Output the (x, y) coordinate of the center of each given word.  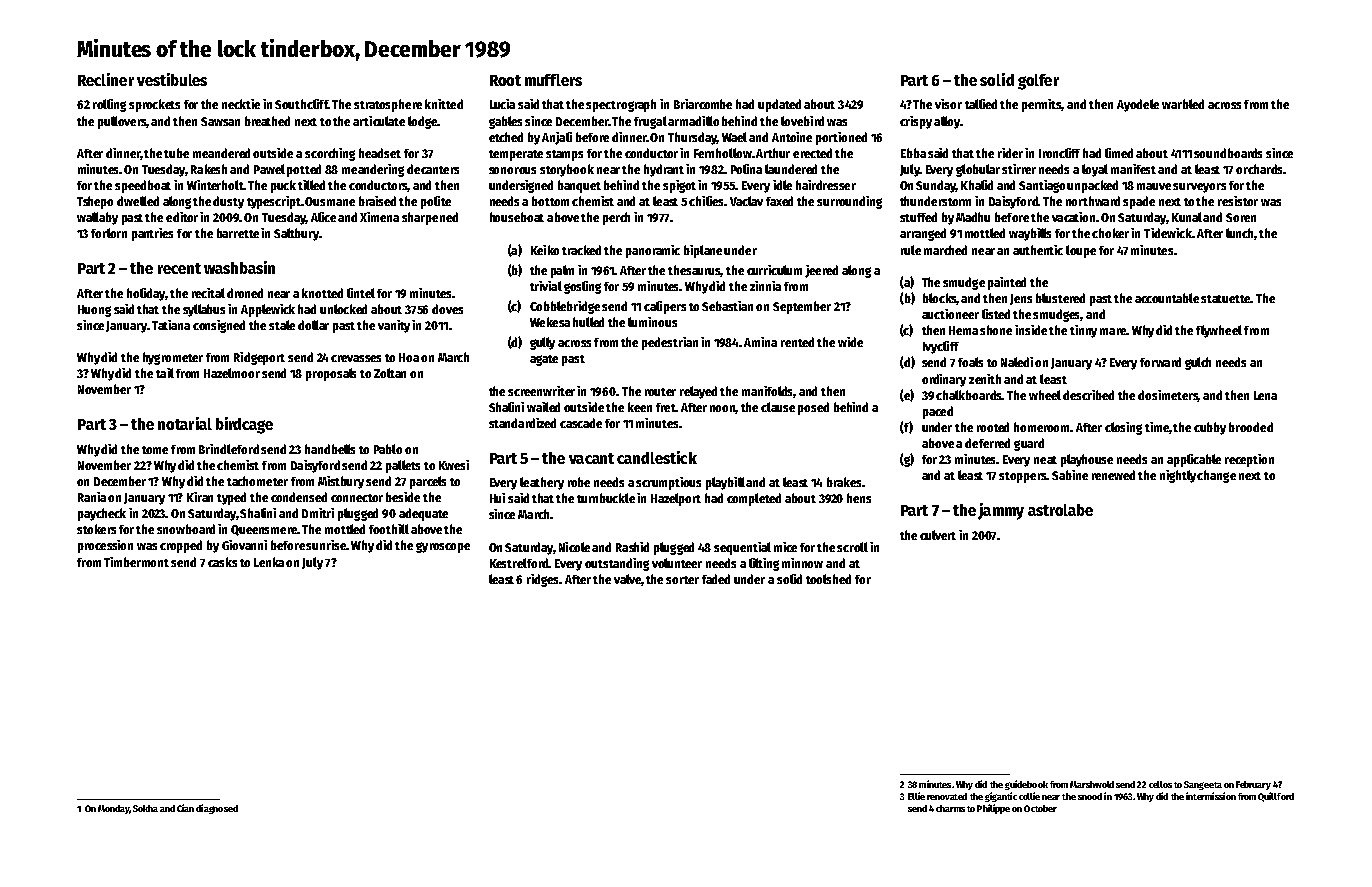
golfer (1038, 82)
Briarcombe (703, 104)
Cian (185, 808)
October (1040, 808)
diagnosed (217, 809)
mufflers (553, 80)
